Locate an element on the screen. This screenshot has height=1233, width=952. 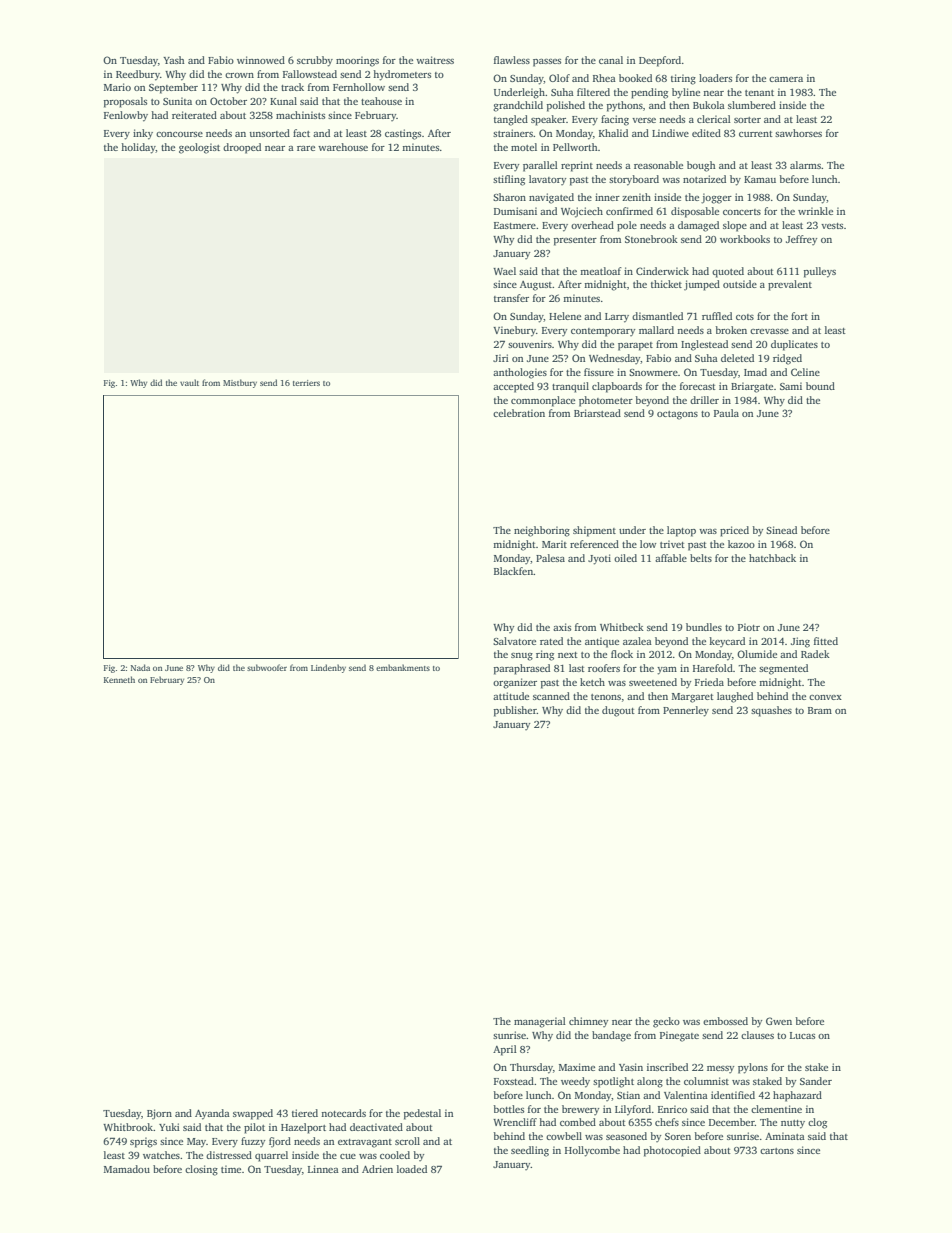
transfer is located at coordinates (511, 298).
